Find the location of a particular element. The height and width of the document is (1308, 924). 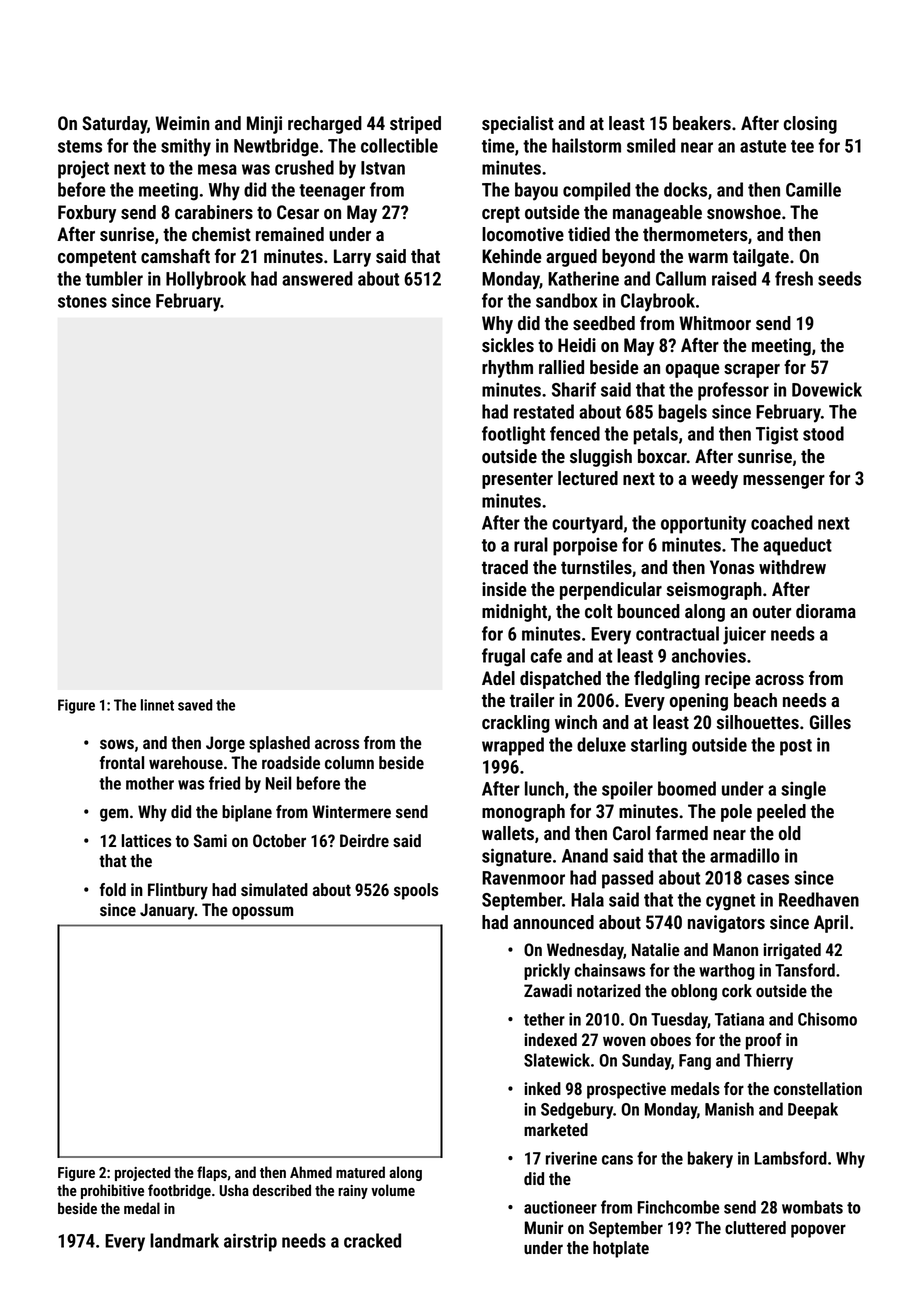

prohibitive is located at coordinates (112, 1191).
